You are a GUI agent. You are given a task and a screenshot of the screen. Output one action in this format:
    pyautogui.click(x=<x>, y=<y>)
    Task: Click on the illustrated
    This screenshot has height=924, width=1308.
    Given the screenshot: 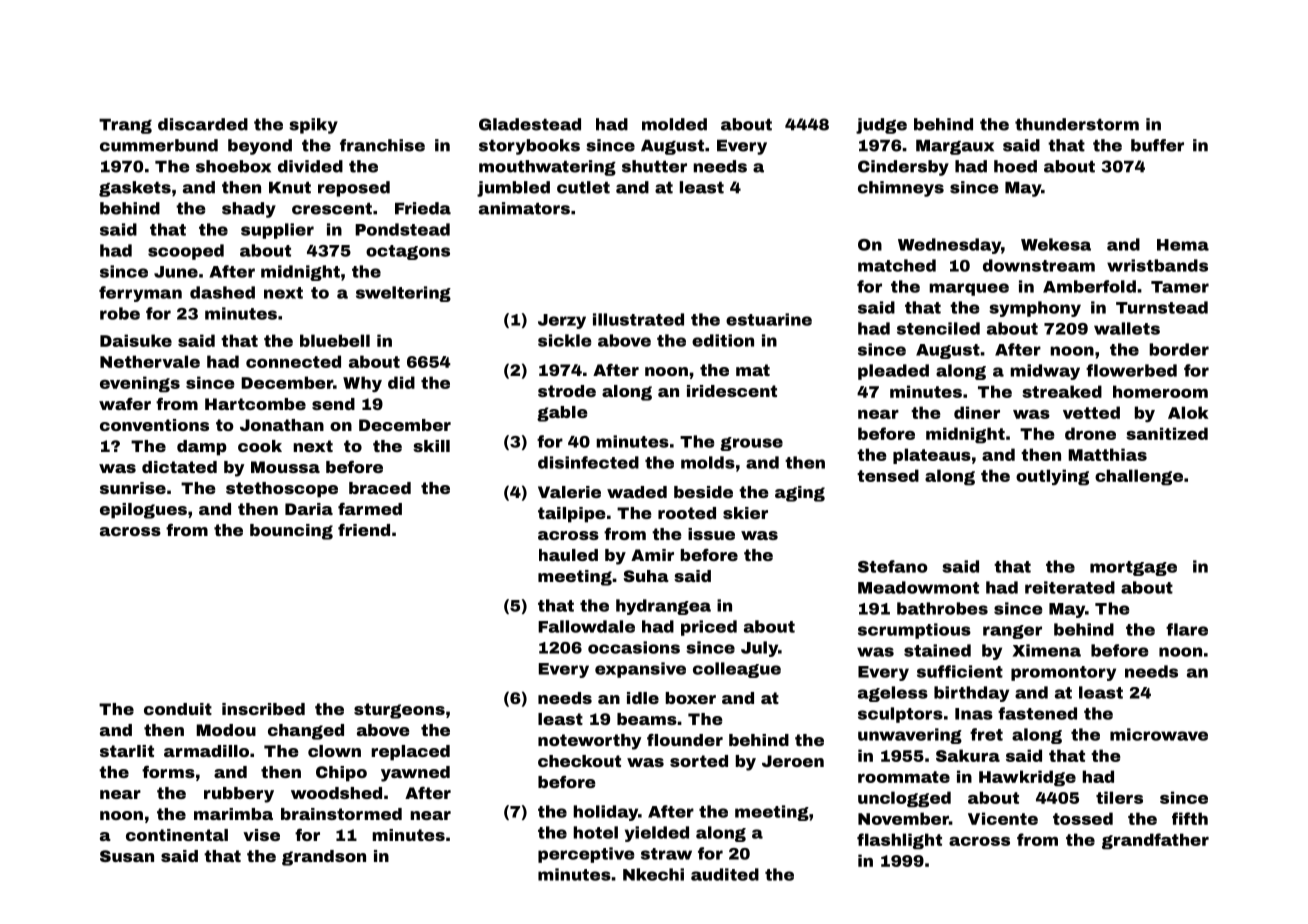 What is the action you would take?
    pyautogui.click(x=638, y=319)
